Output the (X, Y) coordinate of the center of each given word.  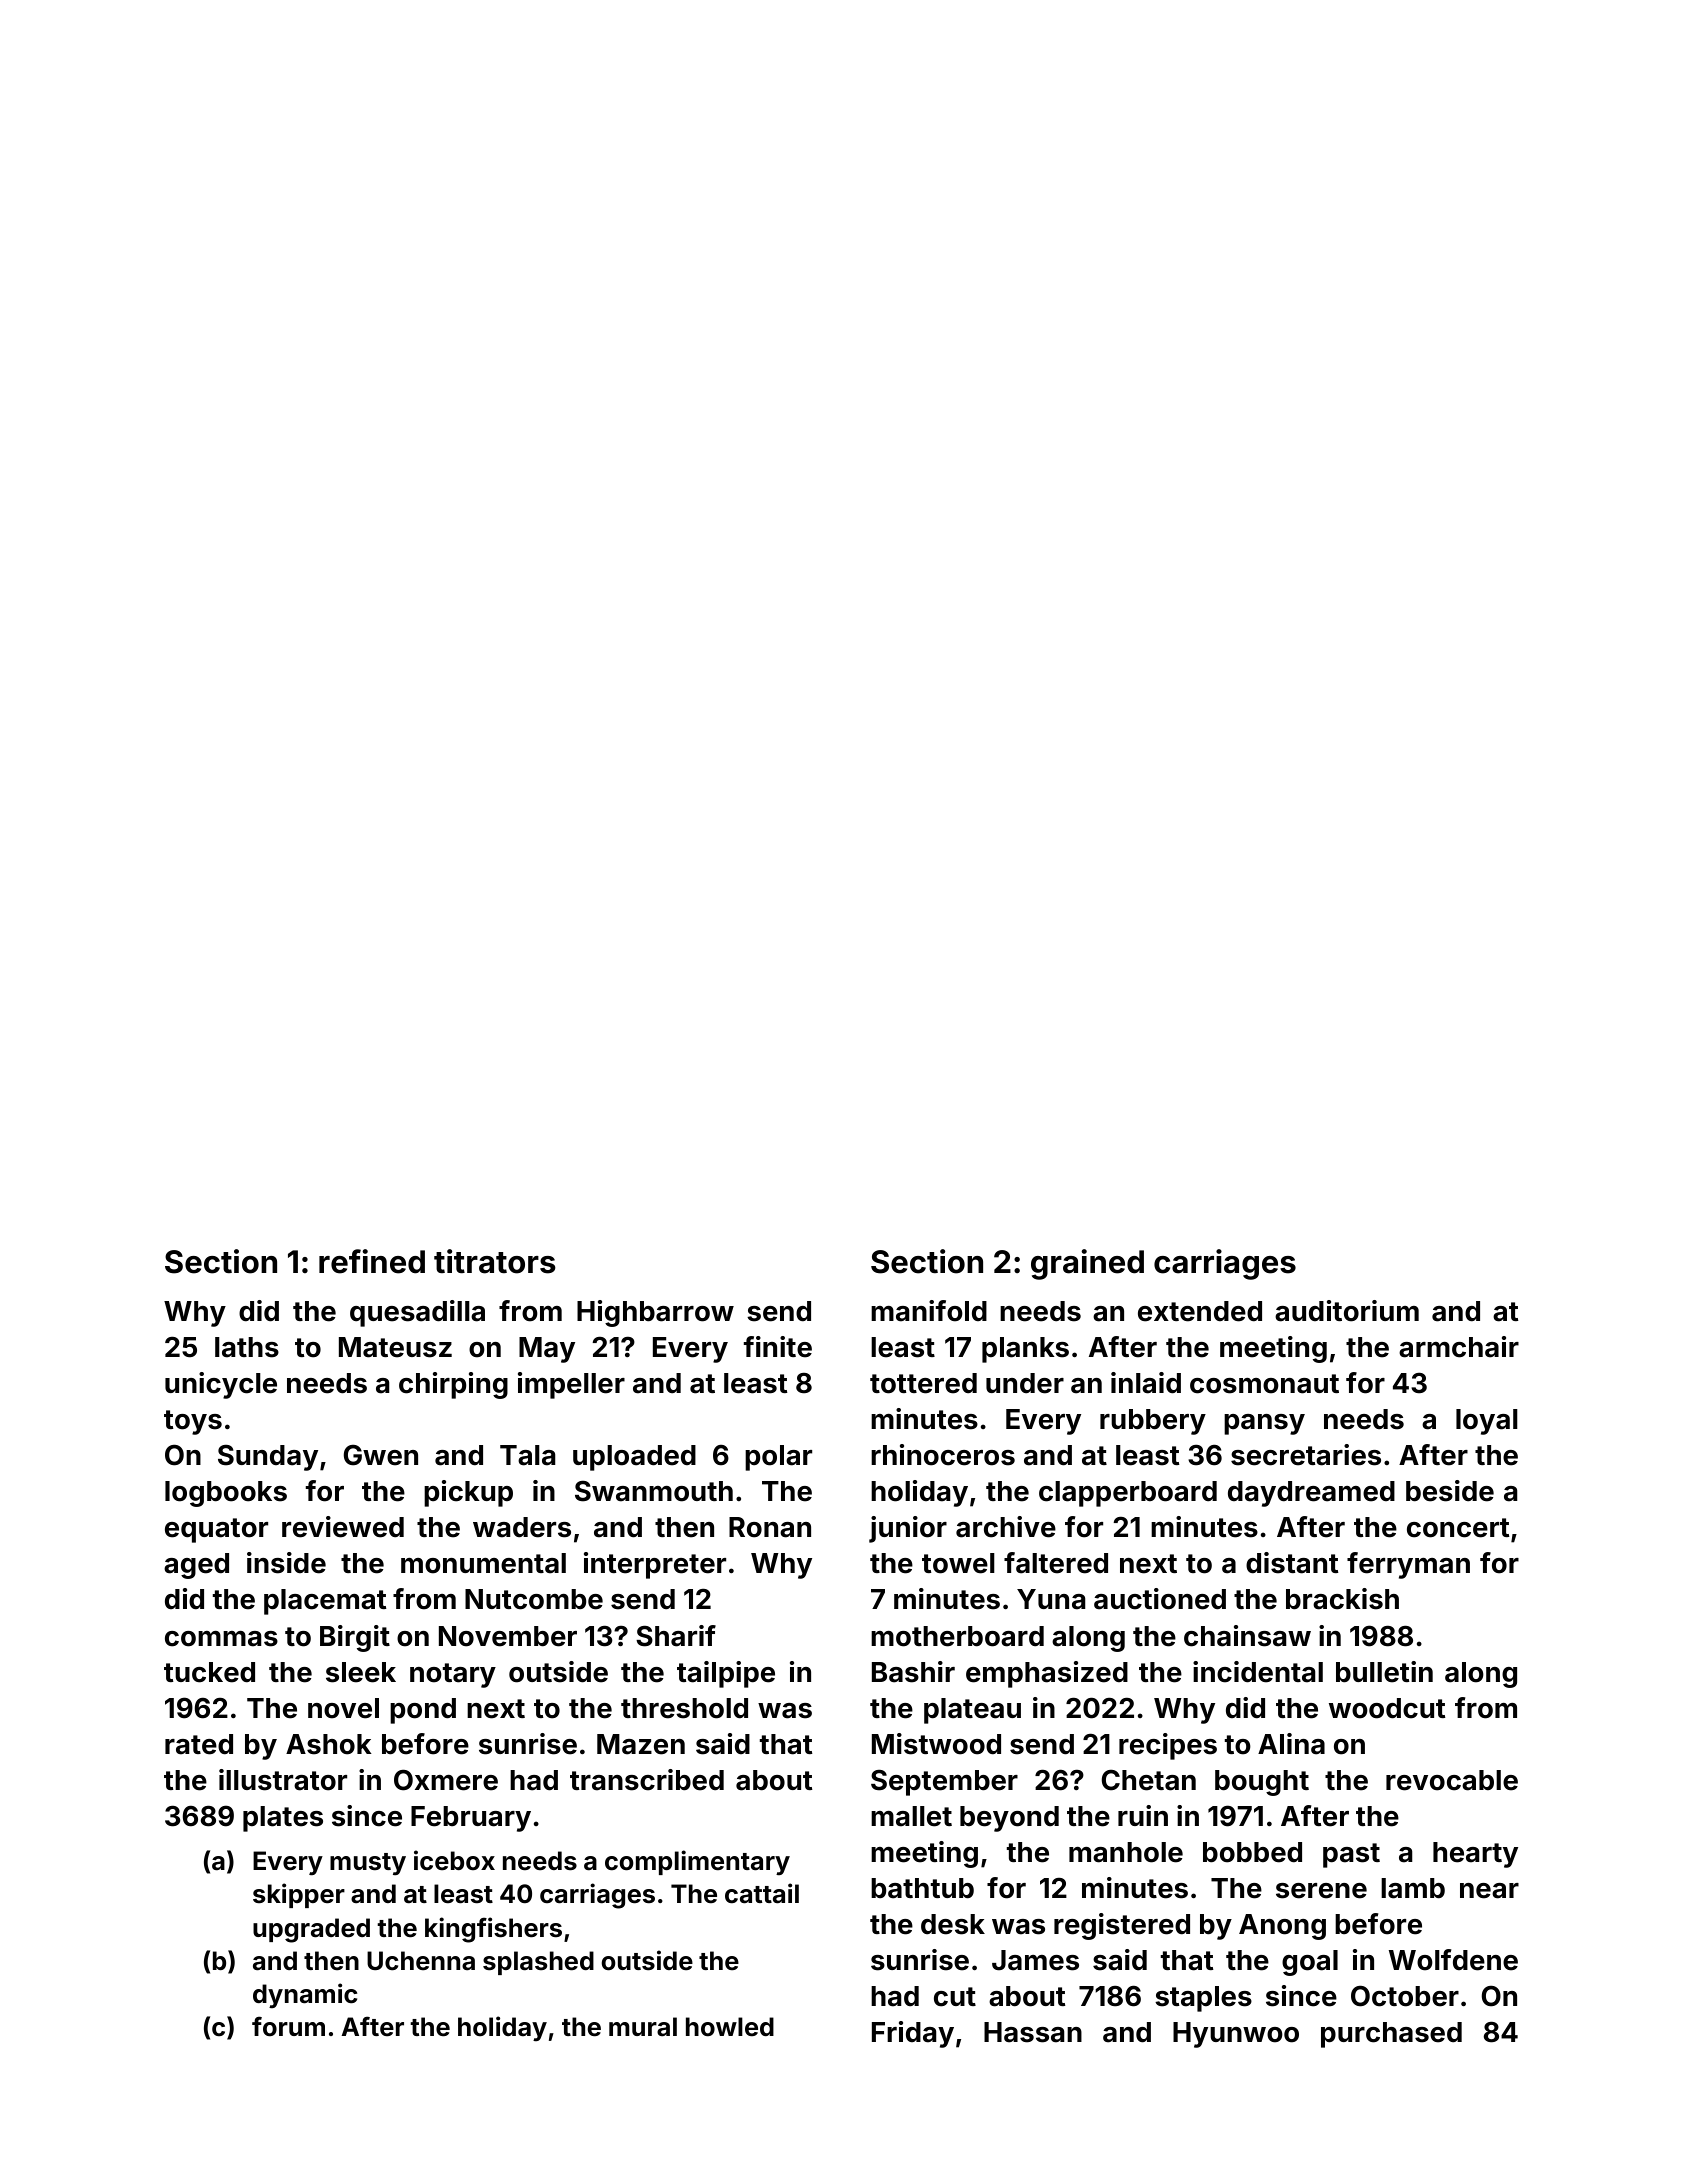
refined (372, 1261)
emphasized (1047, 1674)
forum (288, 2026)
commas (221, 1639)
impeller (571, 1385)
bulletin (1384, 1672)
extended (1200, 1311)
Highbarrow (655, 1313)
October (1405, 1996)
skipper (299, 1895)
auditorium (1347, 1311)
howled (730, 2027)
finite (778, 1347)
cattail (762, 1893)
